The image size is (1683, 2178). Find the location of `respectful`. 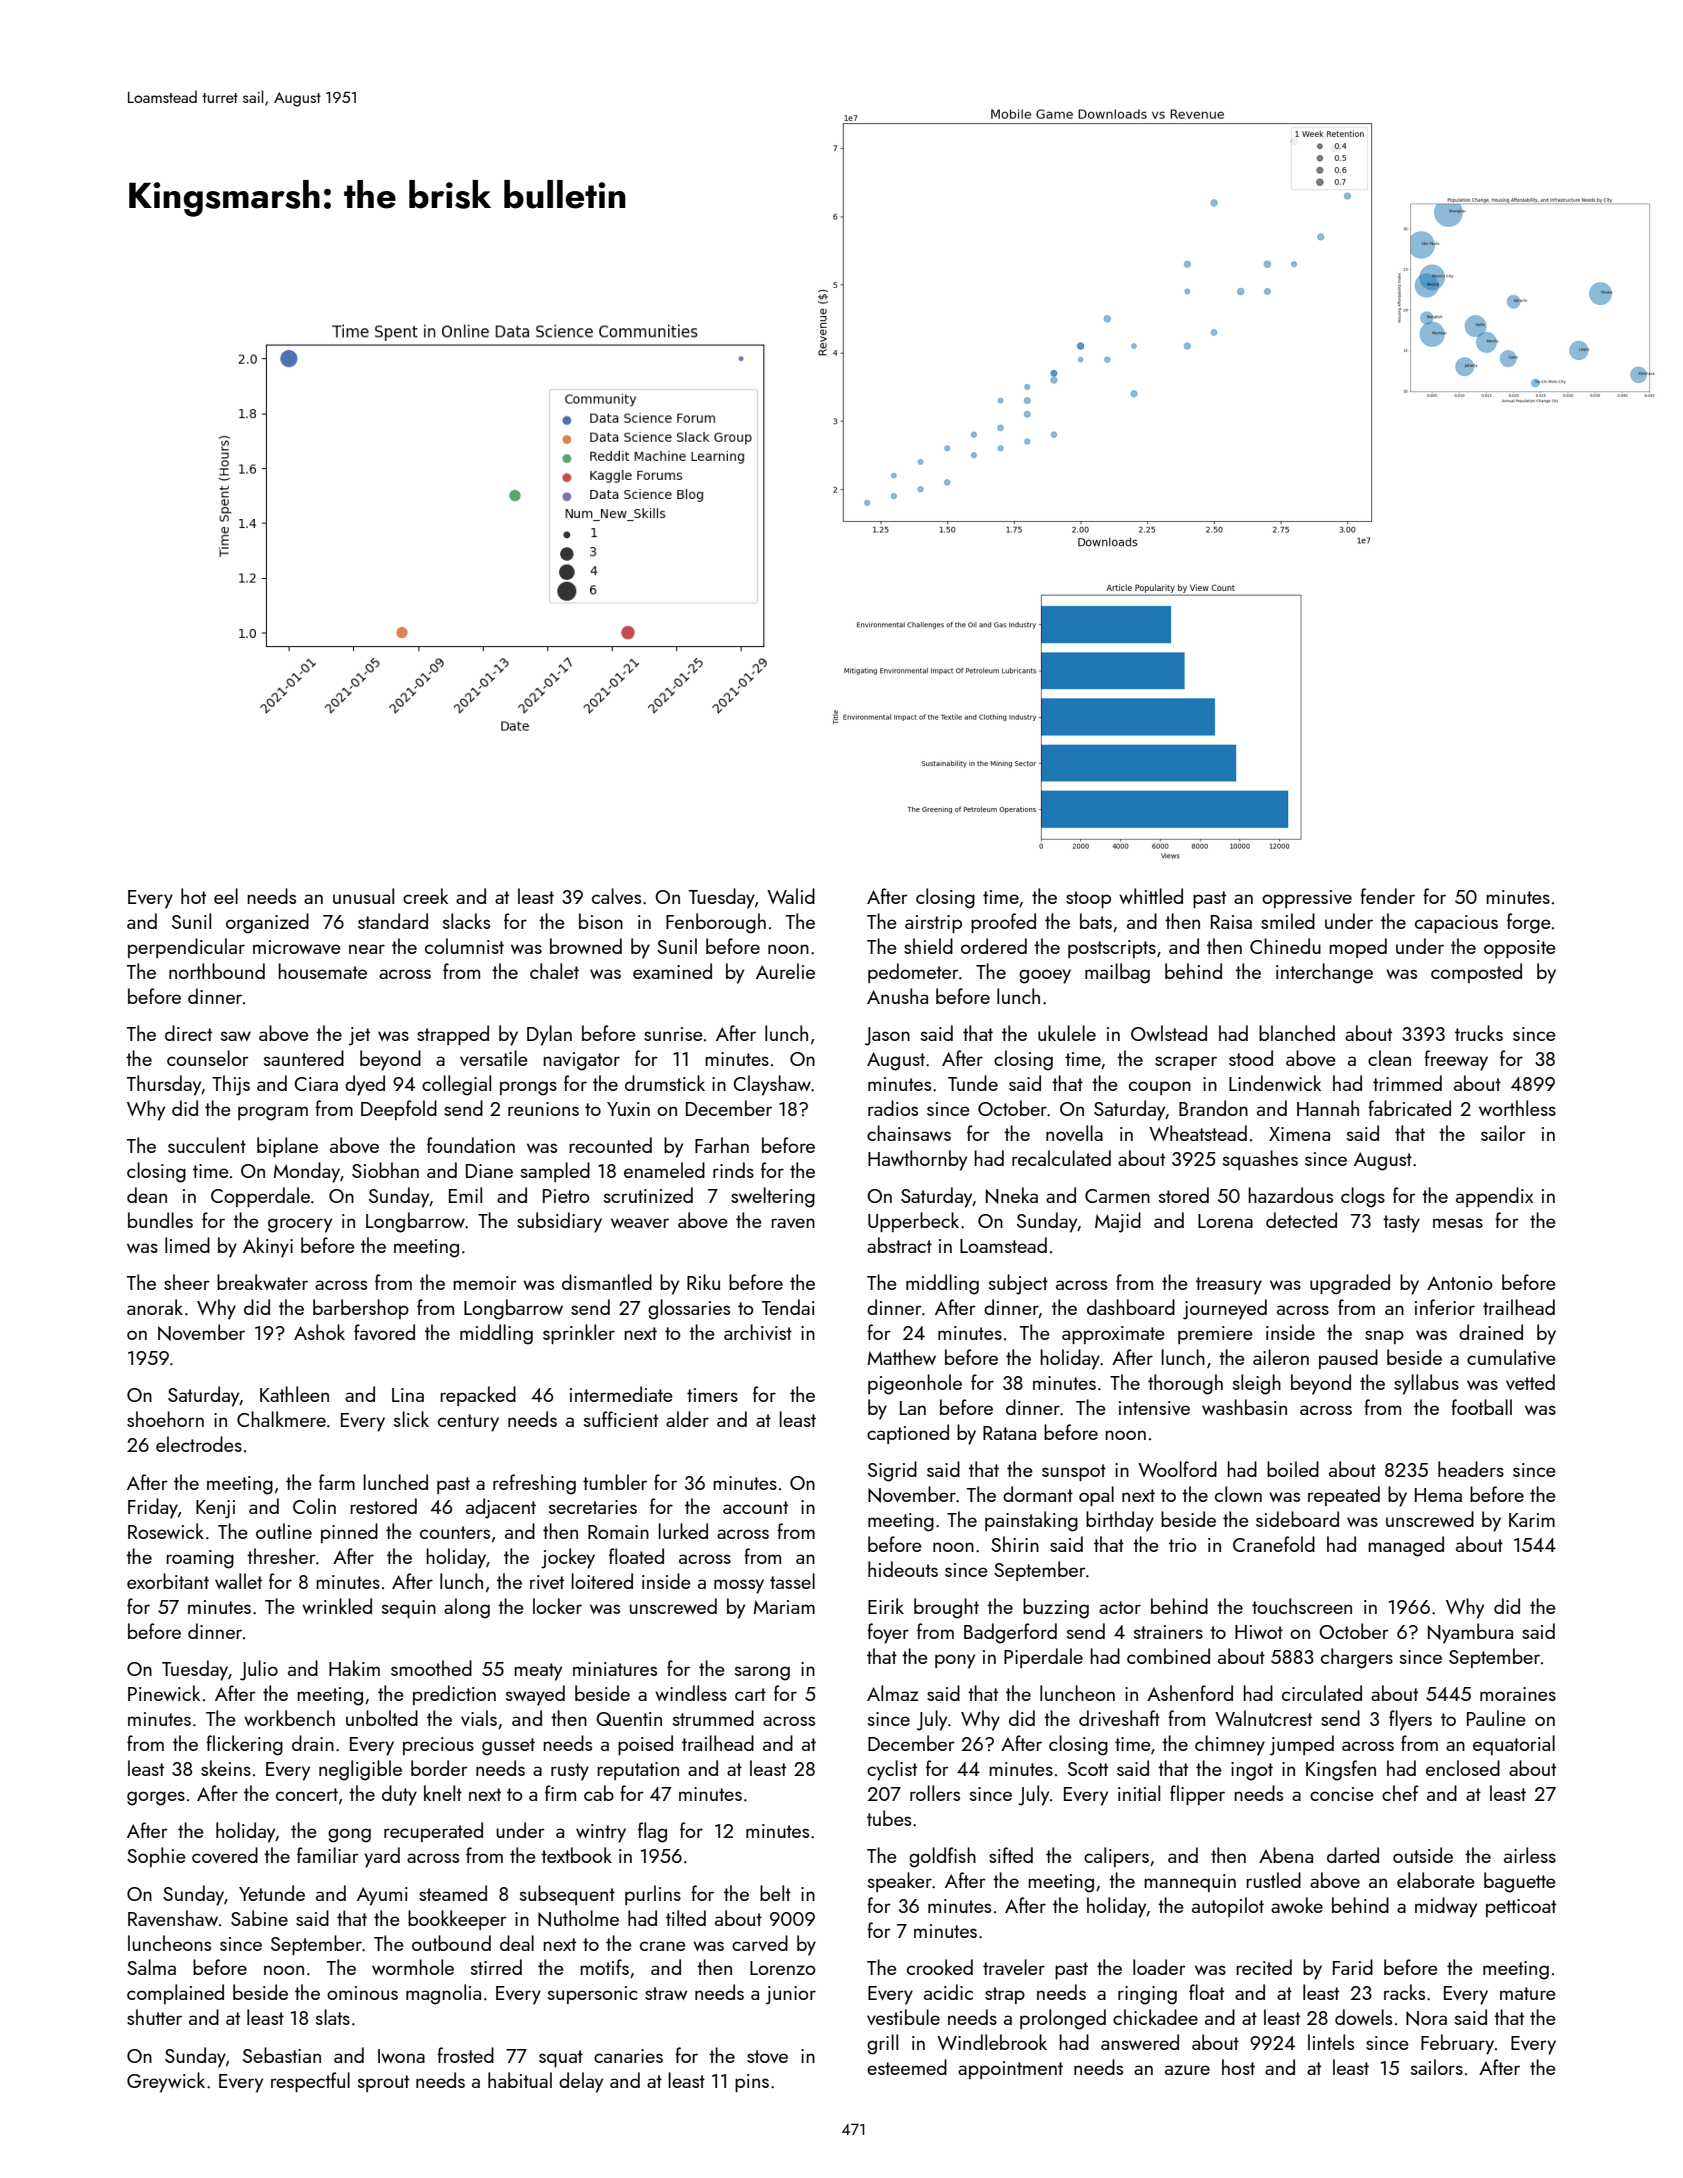

respectful is located at coordinates (310, 2082).
